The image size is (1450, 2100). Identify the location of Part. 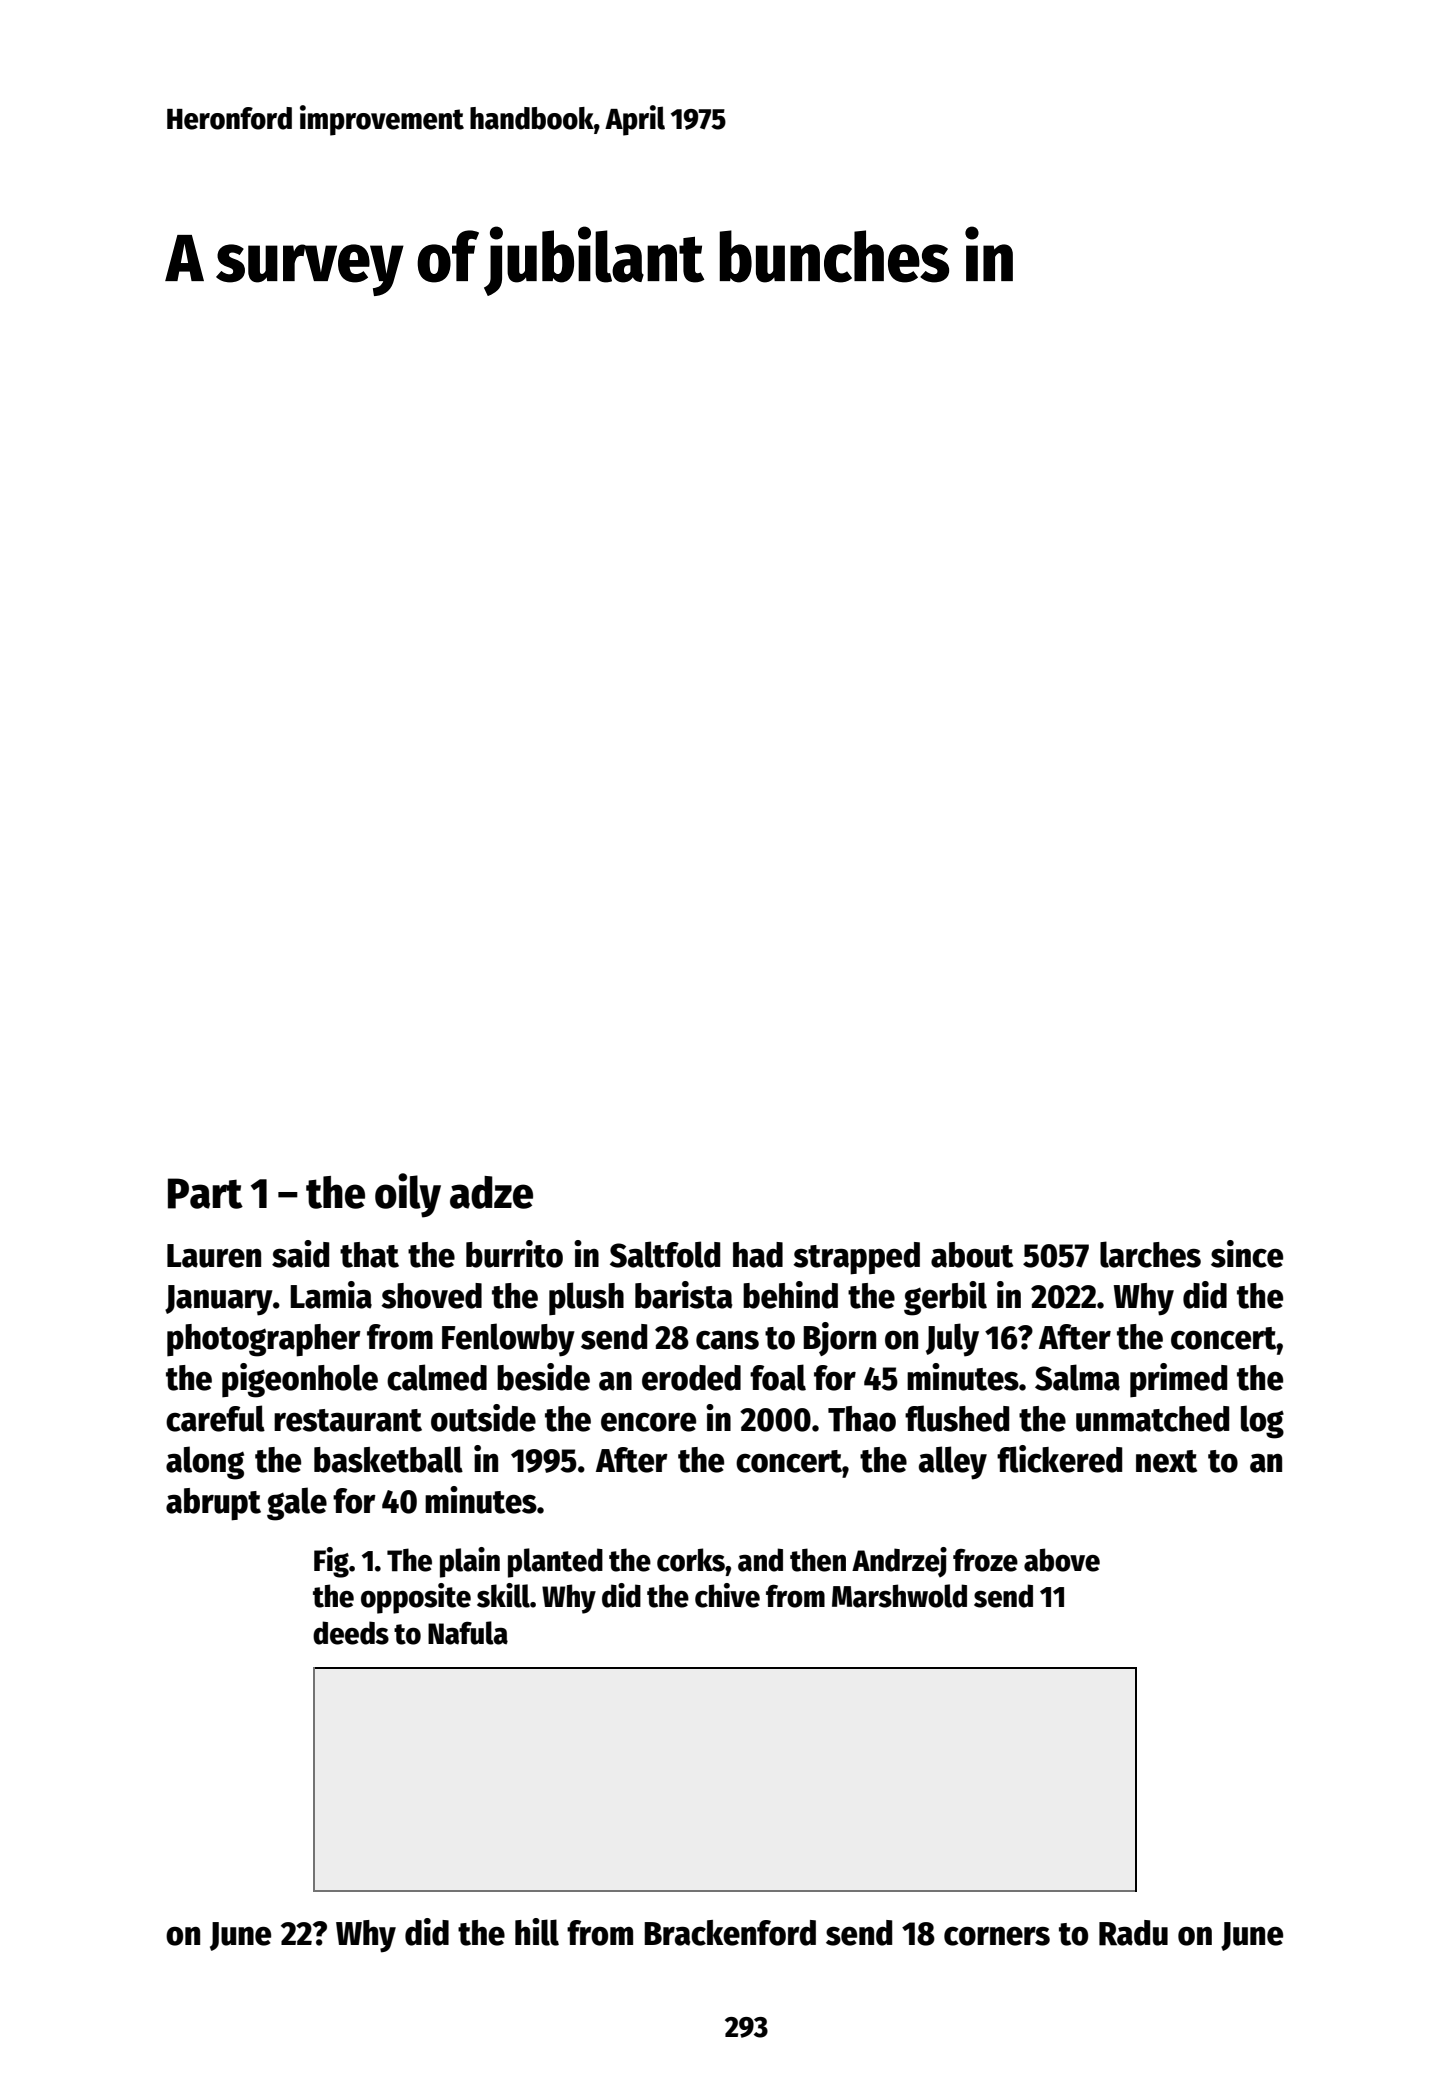
(205, 1193).
